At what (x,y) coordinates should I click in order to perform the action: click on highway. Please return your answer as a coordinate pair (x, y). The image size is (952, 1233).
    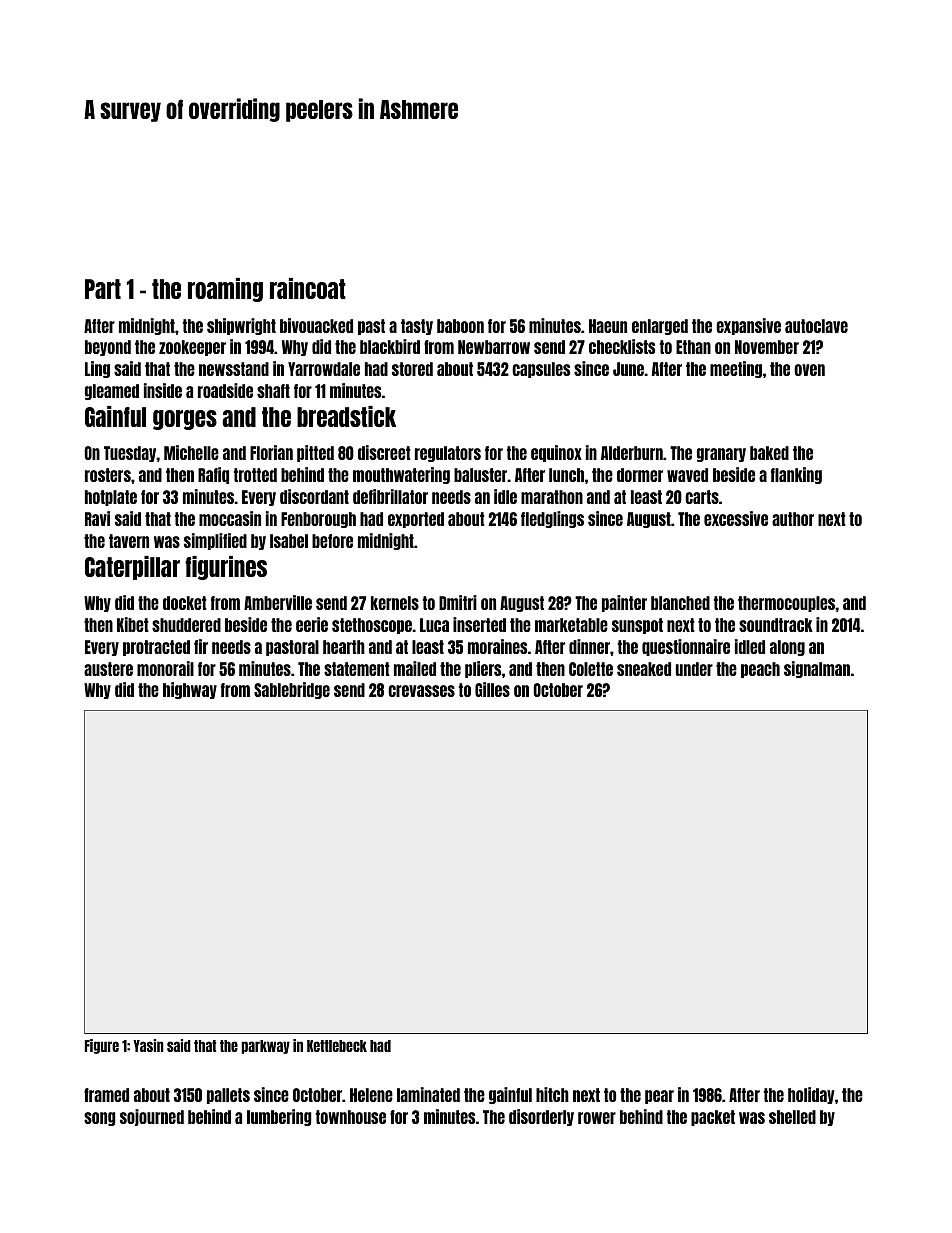
    Looking at the image, I should click on (190, 690).
